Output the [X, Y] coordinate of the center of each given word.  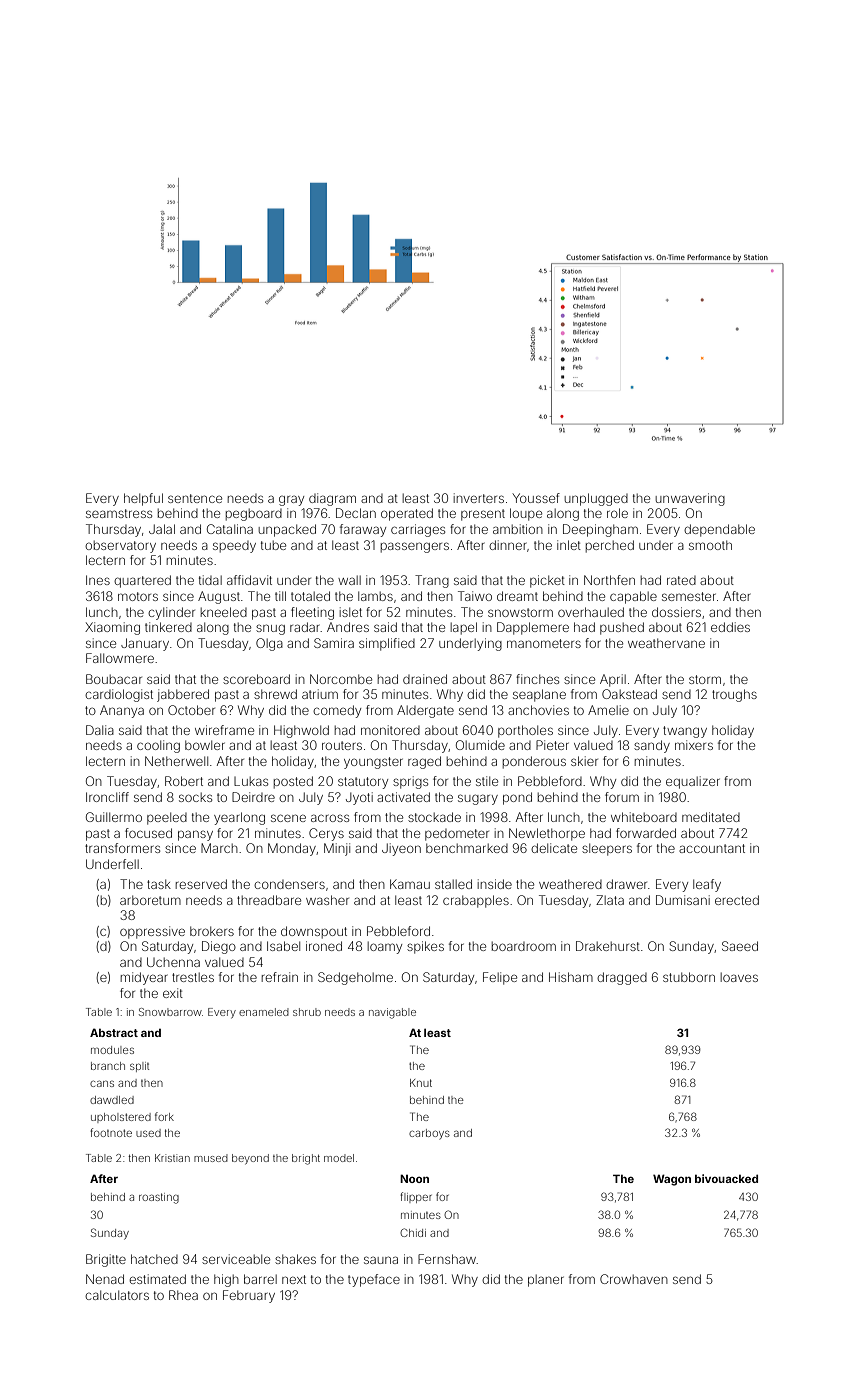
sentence [195, 498]
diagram [332, 499]
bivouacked [726, 1178]
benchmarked [467, 848]
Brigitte [106, 1260]
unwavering [690, 499]
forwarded [646, 833]
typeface [374, 1280]
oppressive [152, 932]
